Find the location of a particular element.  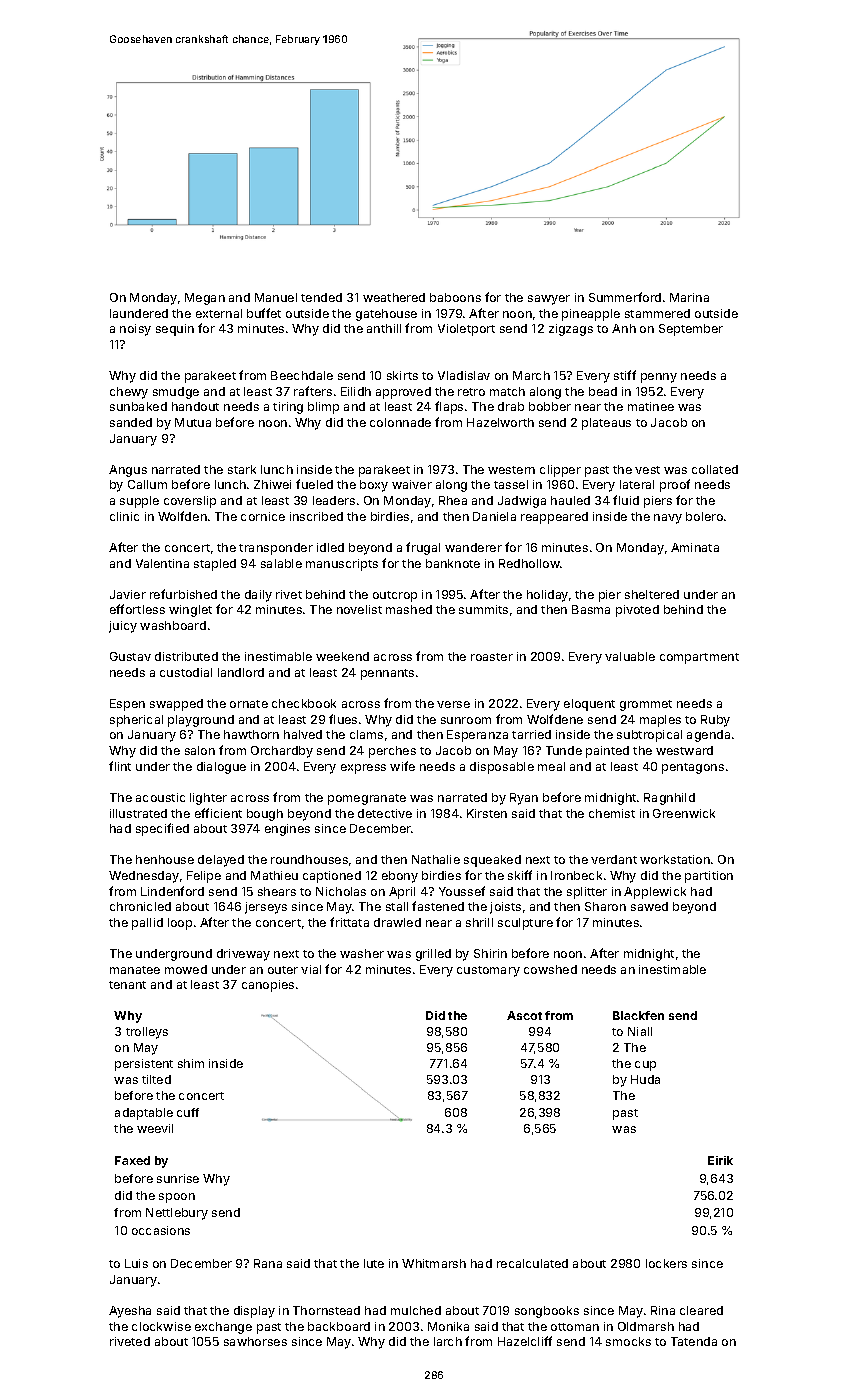

Niall is located at coordinates (640, 1031).
